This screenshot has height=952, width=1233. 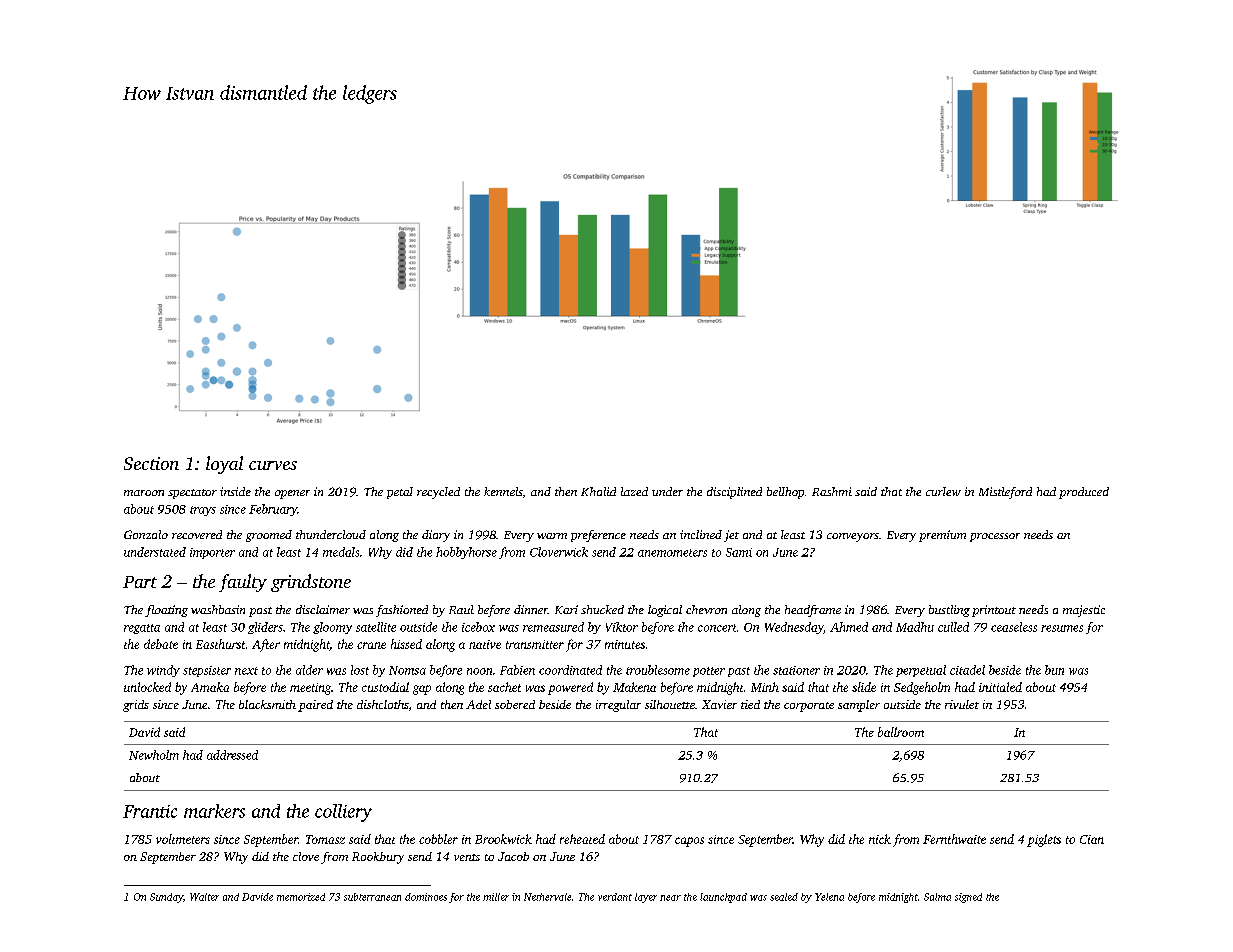 I want to click on Walter, so click(x=204, y=897).
